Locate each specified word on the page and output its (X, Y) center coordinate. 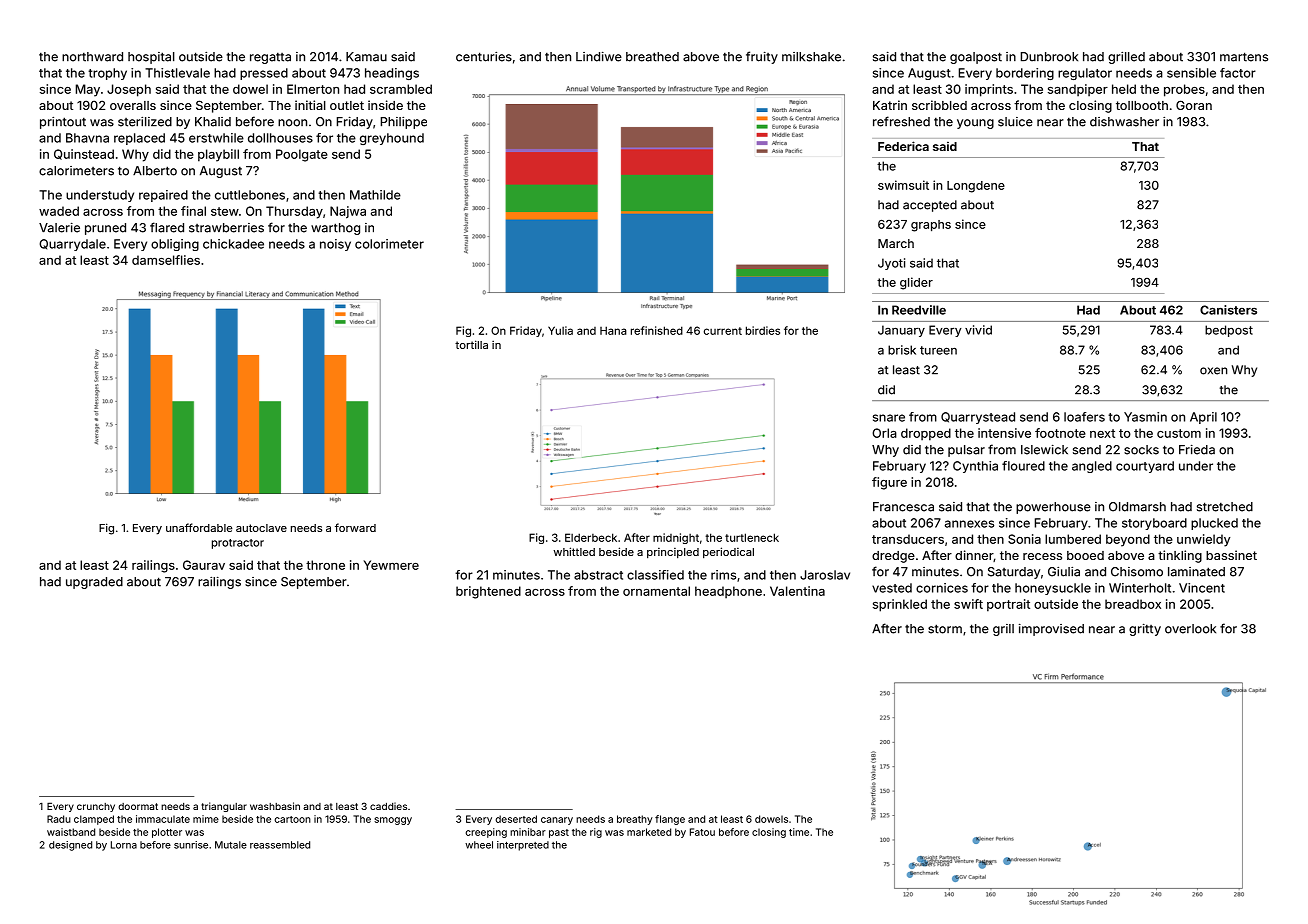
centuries (484, 57)
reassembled (280, 845)
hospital (151, 58)
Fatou (702, 832)
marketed (649, 832)
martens (1244, 57)
